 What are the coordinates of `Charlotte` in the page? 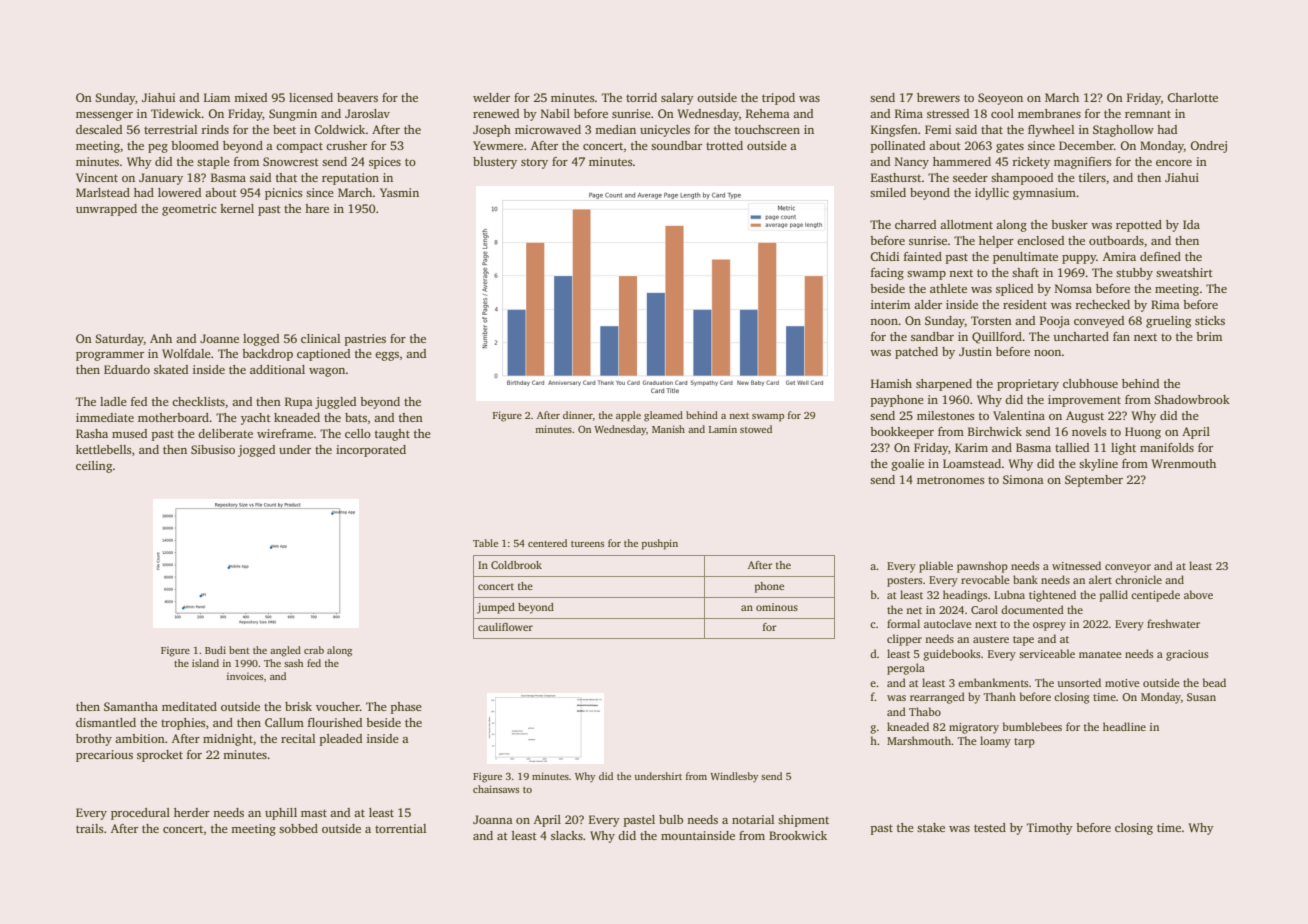 It's located at (1192, 97).
